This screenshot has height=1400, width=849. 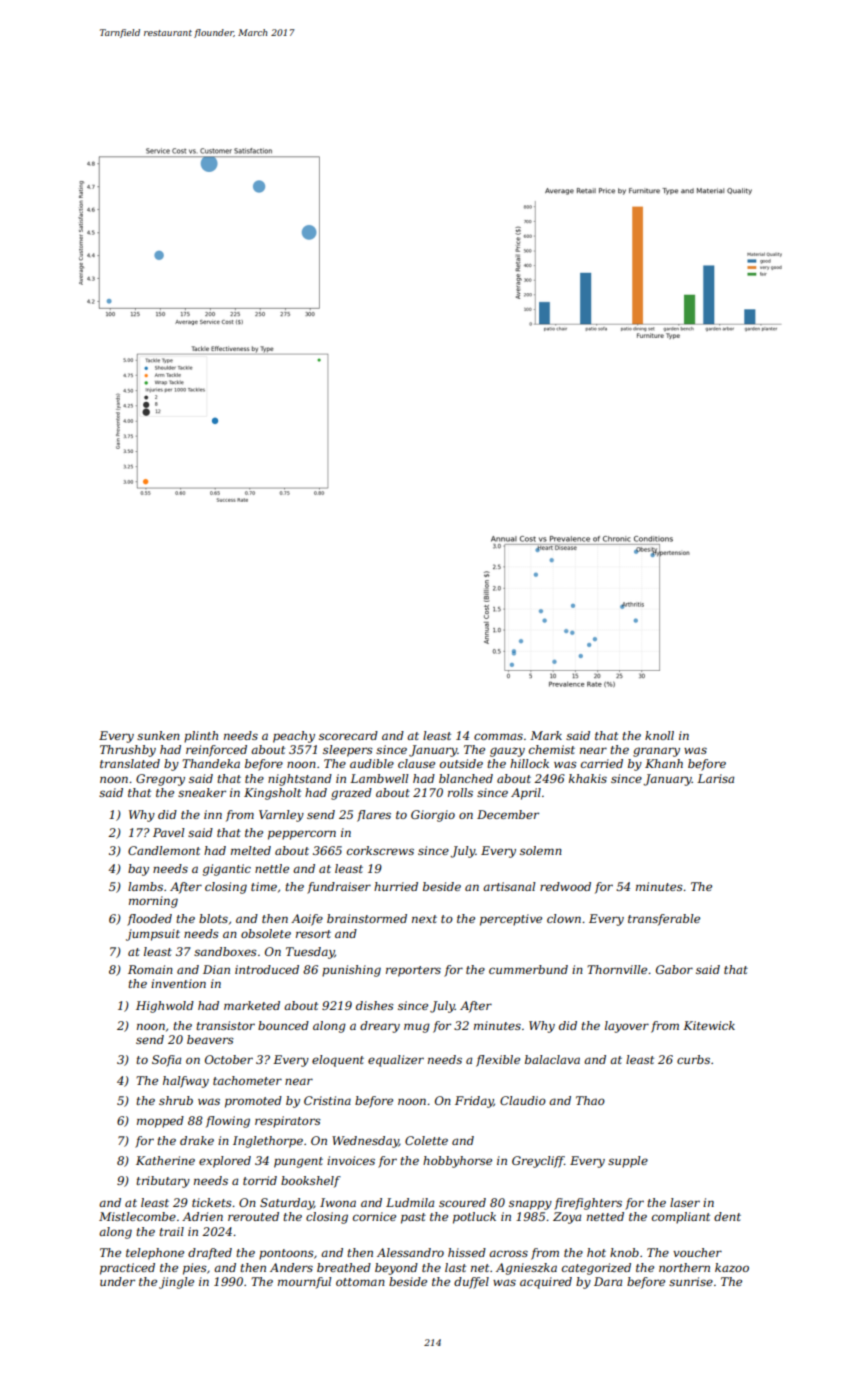 What do you see at coordinates (617, 969) in the screenshot?
I see `Thornville` at bounding box center [617, 969].
